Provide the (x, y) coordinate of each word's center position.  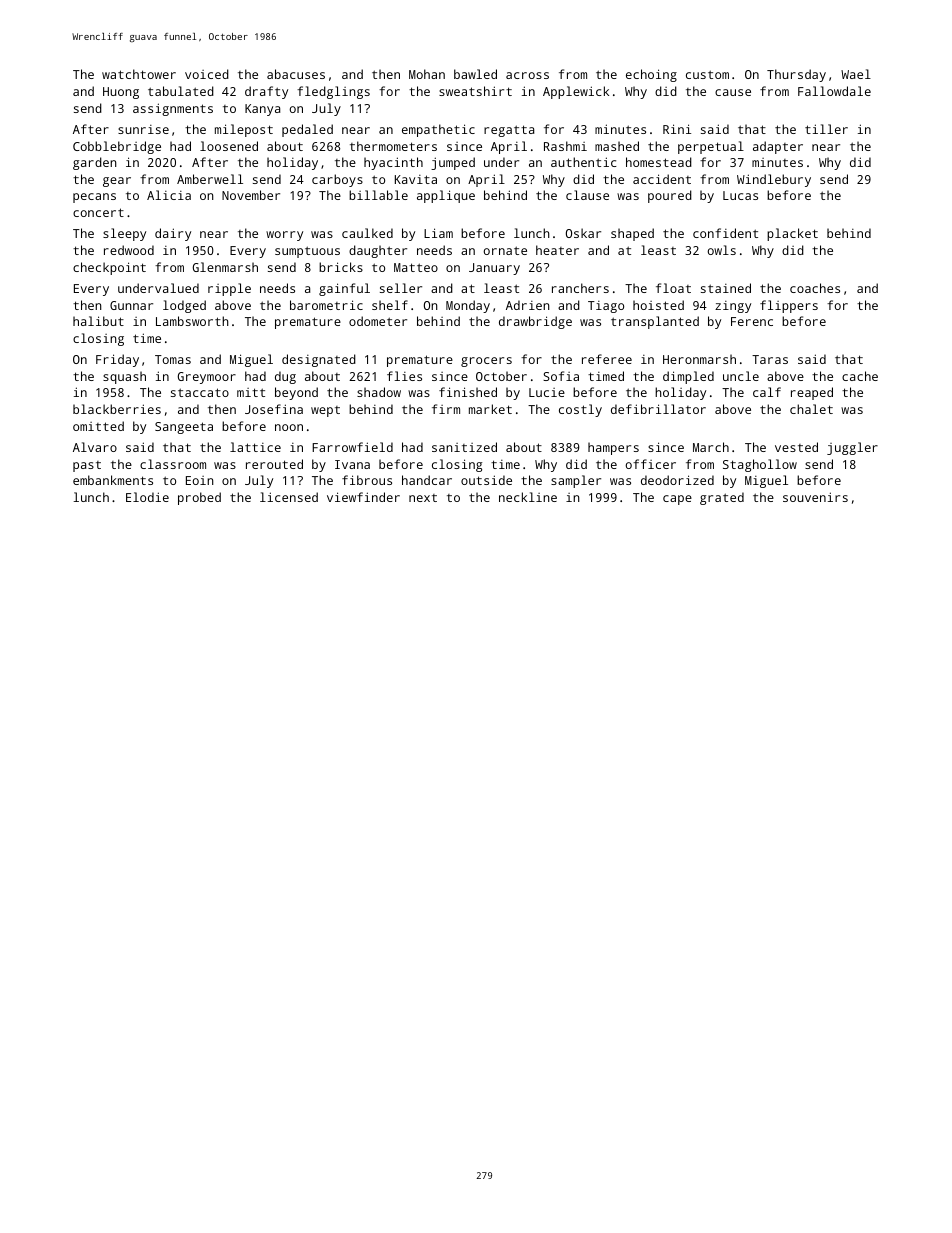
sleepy (124, 234)
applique (446, 196)
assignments (173, 109)
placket (792, 234)
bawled (475, 74)
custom (707, 74)
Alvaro (95, 447)
